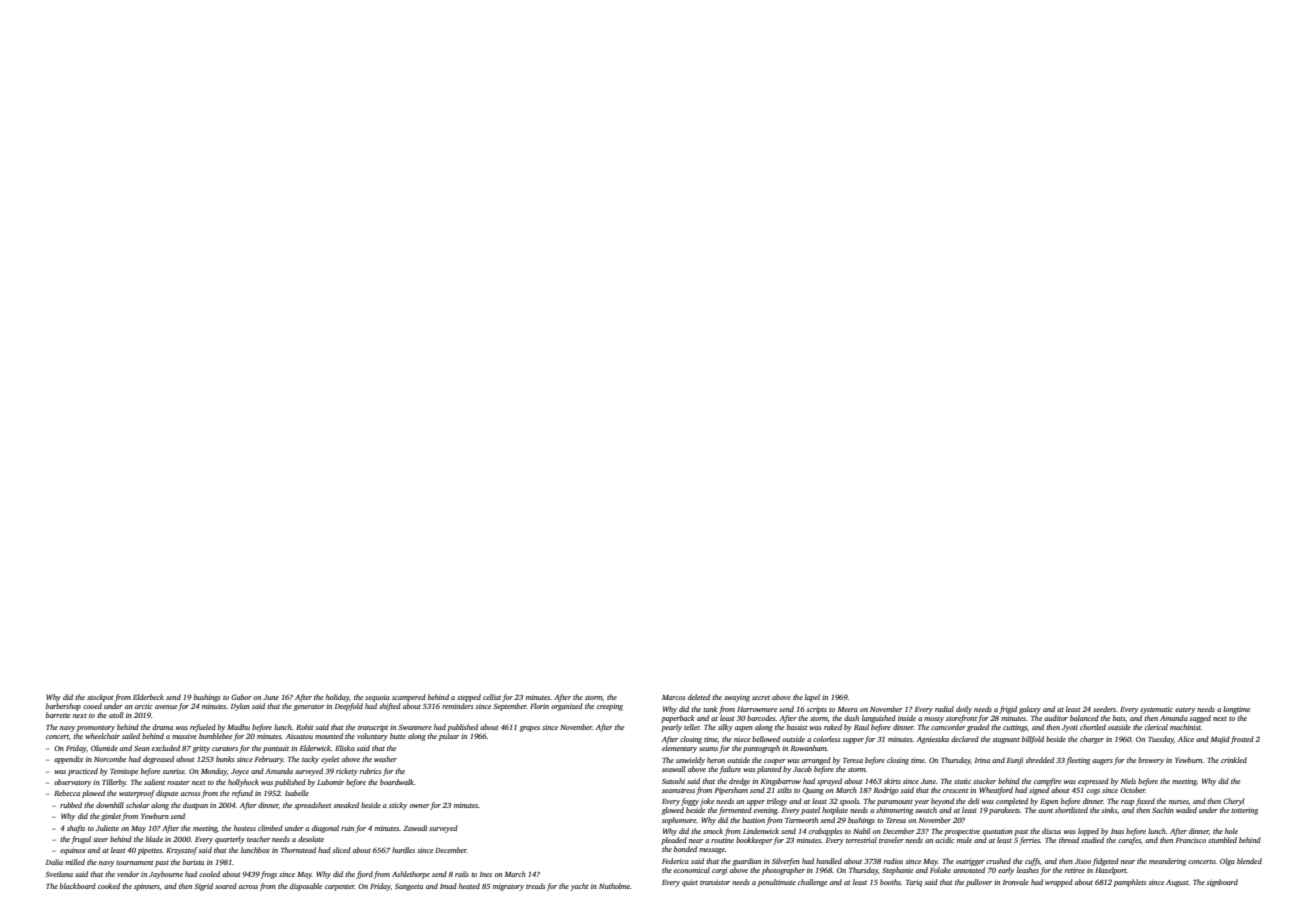 The width and height of the screenshot is (1308, 924). What do you see at coordinates (203, 887) in the screenshot?
I see `Sigrid` at bounding box center [203, 887].
